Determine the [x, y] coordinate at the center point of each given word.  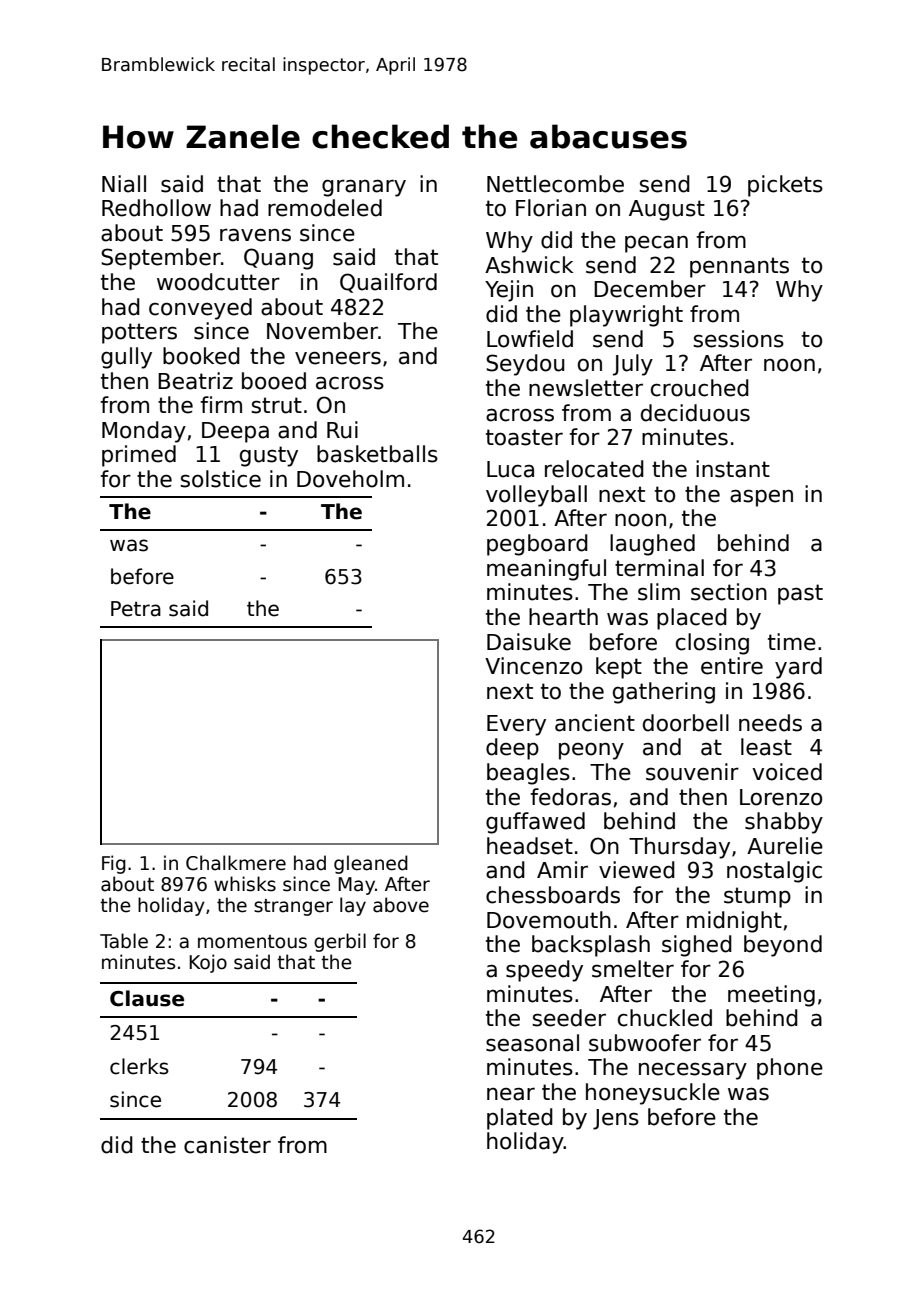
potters [139, 333]
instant [733, 469]
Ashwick [529, 265]
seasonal [532, 1043]
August [667, 210]
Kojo [208, 963]
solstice [220, 479]
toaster [524, 437]
